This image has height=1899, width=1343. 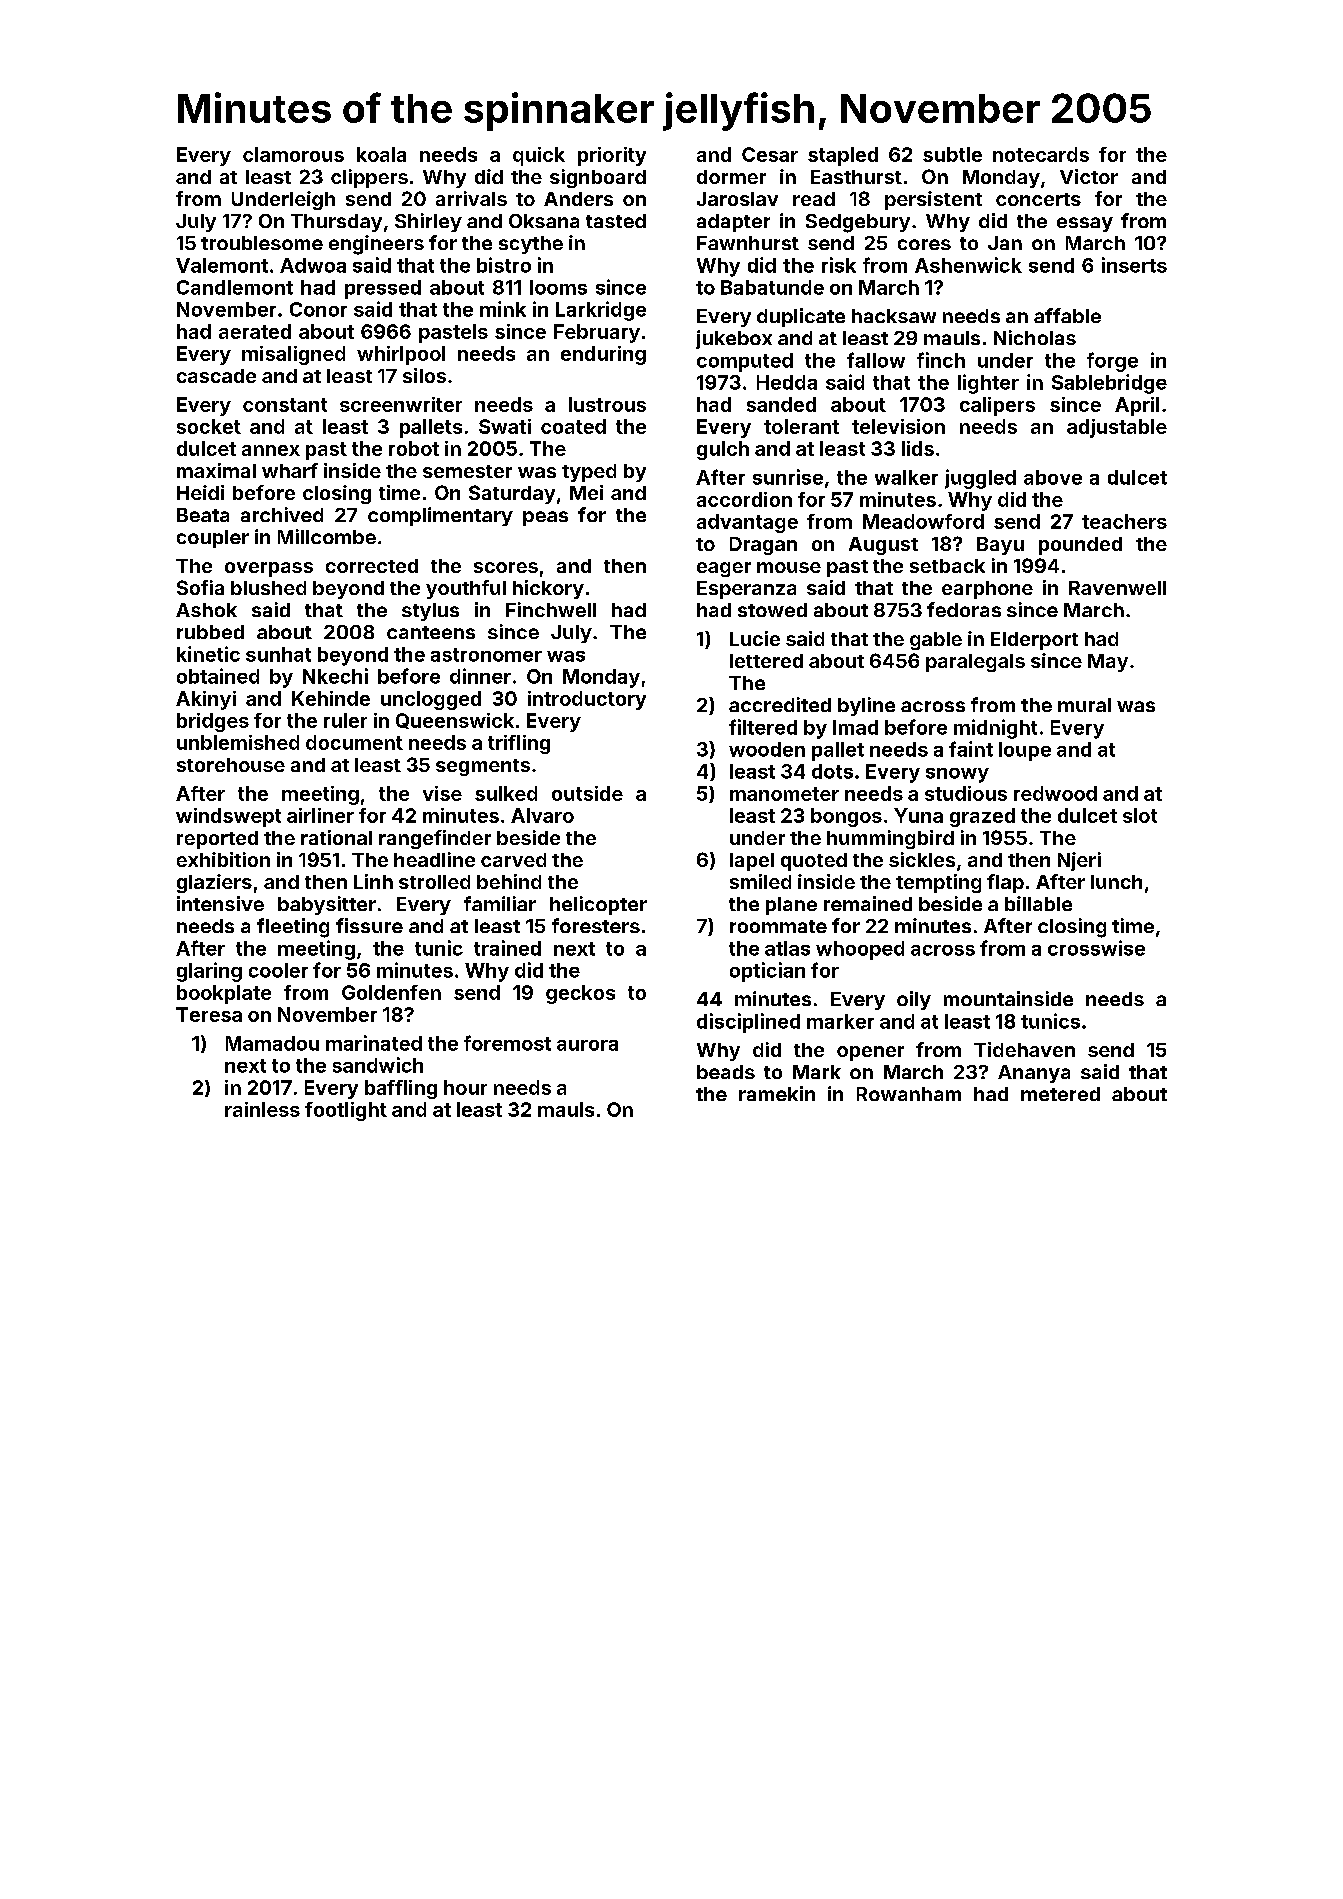 What do you see at coordinates (777, 1093) in the image?
I see `ramekin` at bounding box center [777, 1093].
